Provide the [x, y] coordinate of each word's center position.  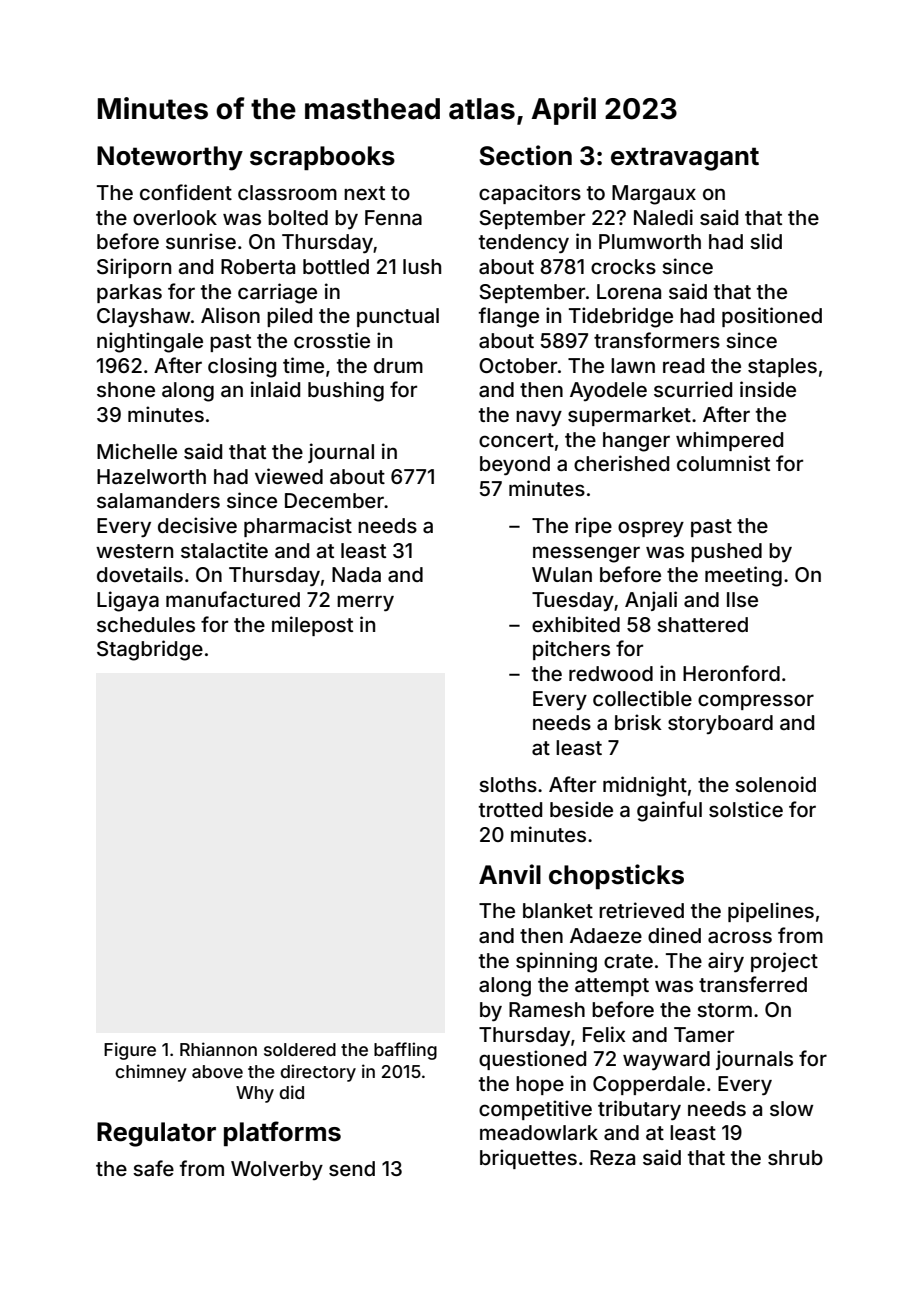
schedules [146, 624]
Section [526, 155]
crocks [623, 266]
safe [153, 1168]
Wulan [562, 574]
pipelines [771, 912]
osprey [651, 529]
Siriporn [134, 268]
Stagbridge [150, 650]
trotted [510, 809]
